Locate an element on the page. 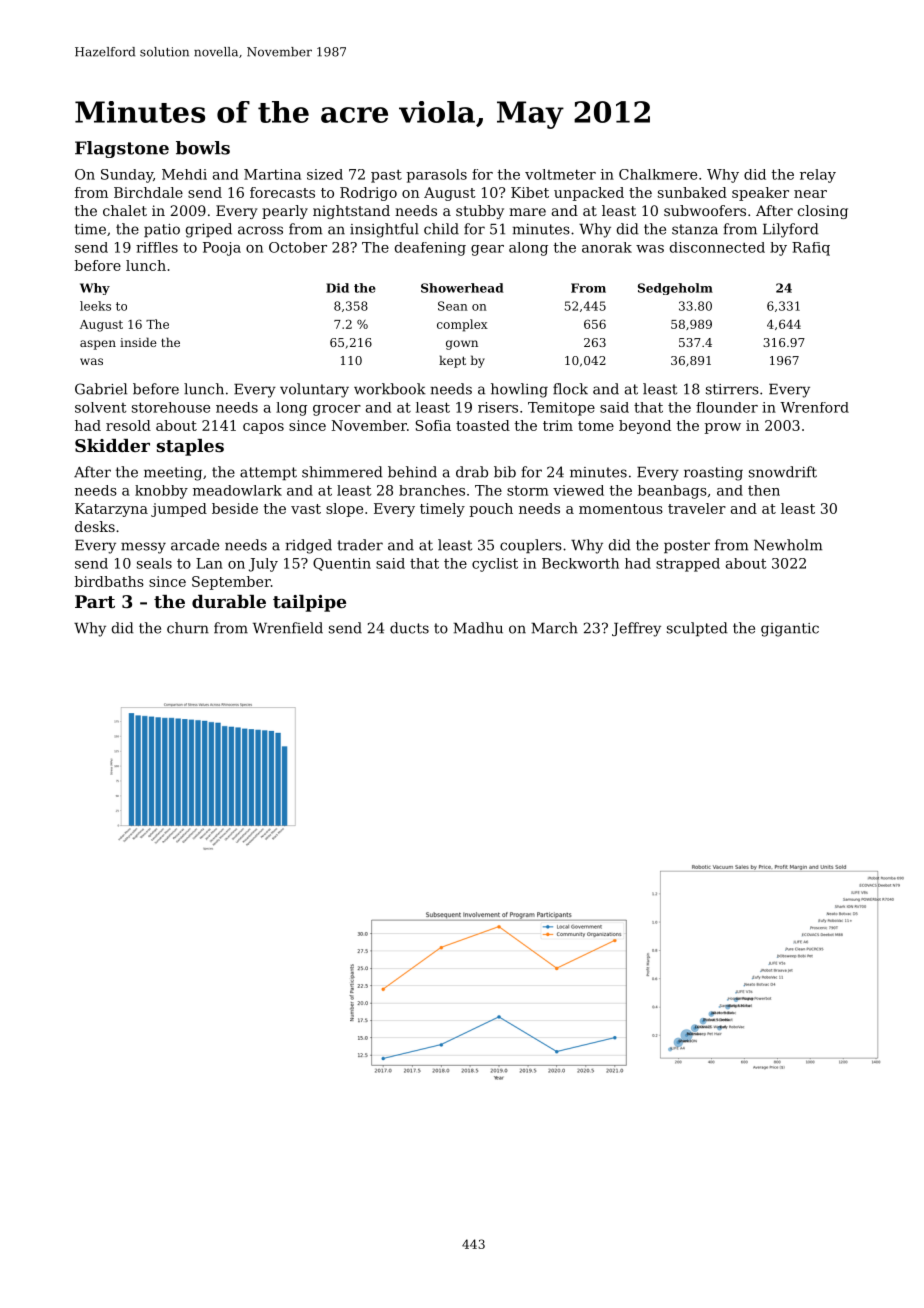 The height and width of the image is (1308, 924). Sedgeholm is located at coordinates (675, 289).
